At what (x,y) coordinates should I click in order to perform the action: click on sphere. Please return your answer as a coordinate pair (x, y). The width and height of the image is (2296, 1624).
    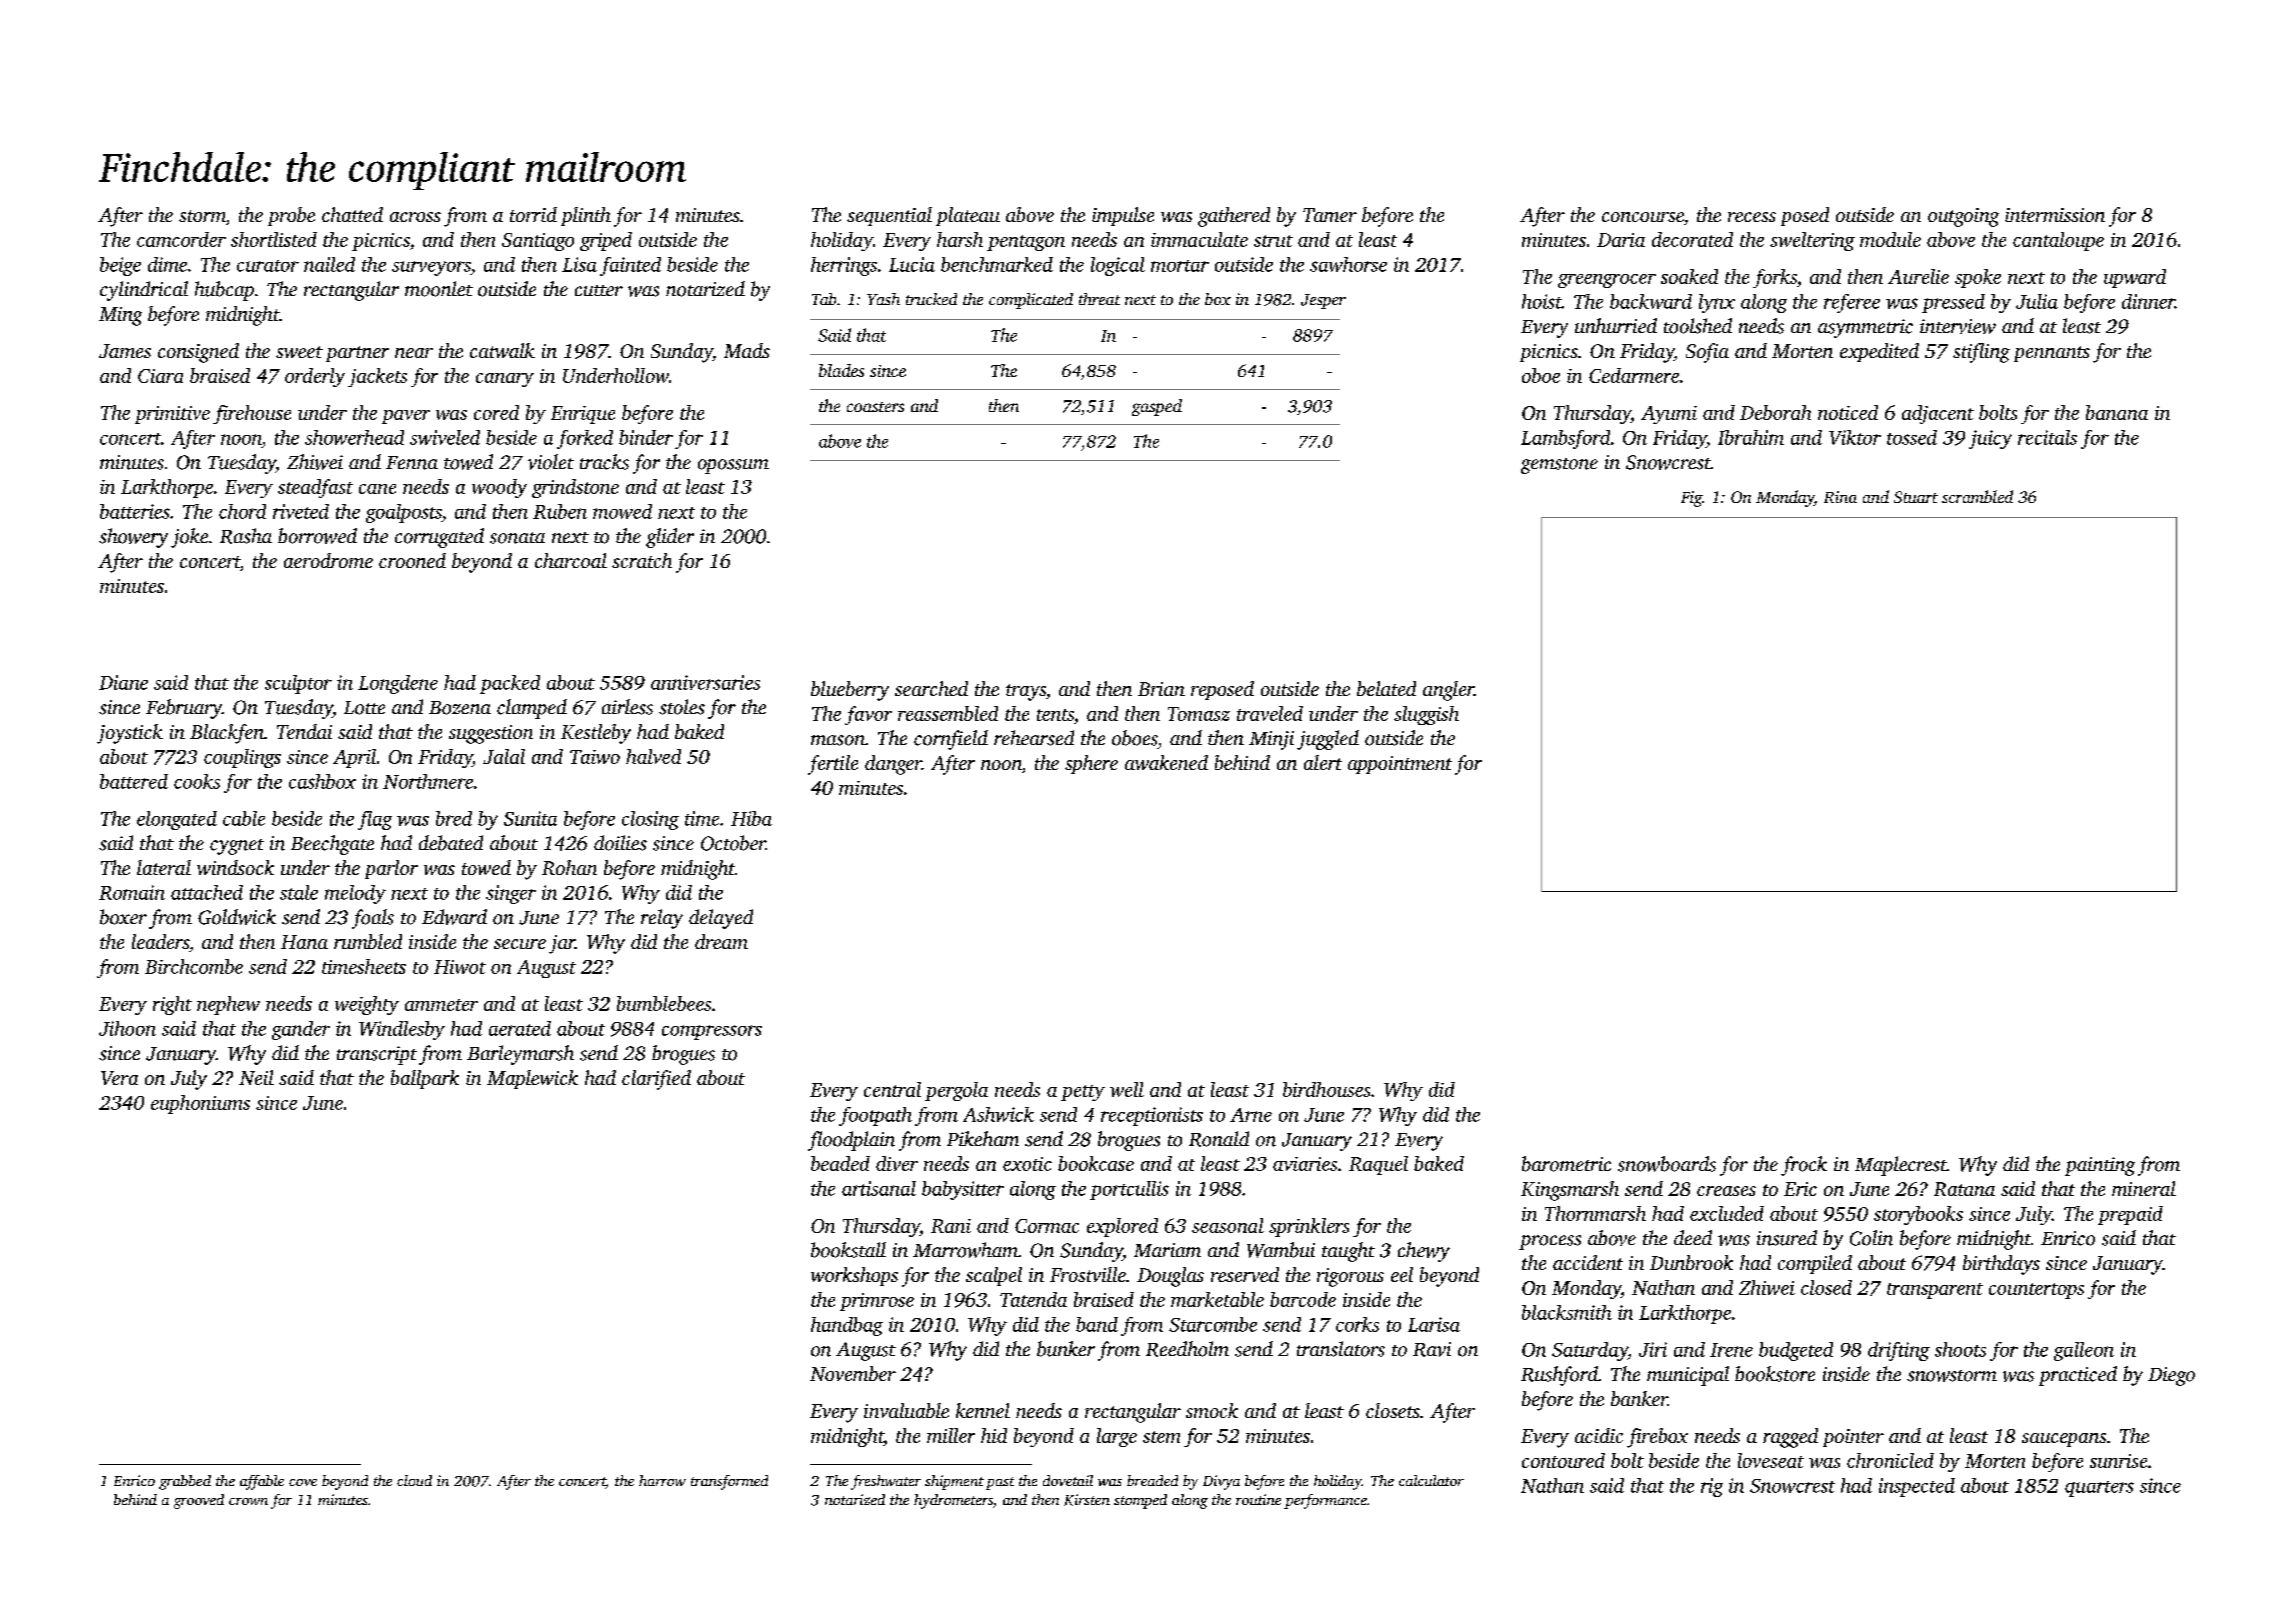
    Looking at the image, I should click on (1091, 764).
